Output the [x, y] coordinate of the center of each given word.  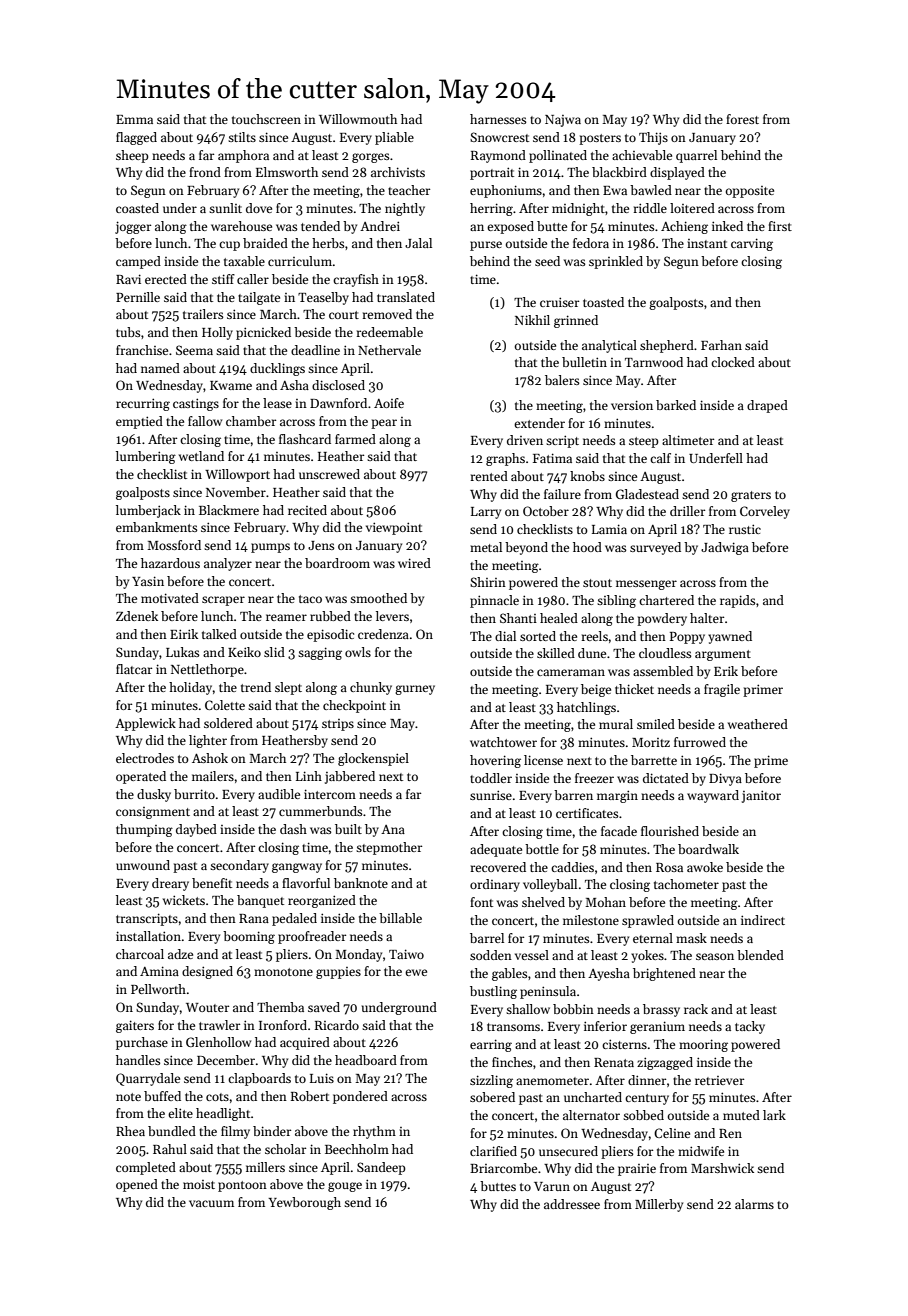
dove [259, 208]
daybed [196, 830]
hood [587, 547]
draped [767, 406]
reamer [286, 617]
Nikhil [532, 320]
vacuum [211, 1203]
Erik [726, 671]
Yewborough [304, 1203]
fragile [722, 690]
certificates [587, 813]
